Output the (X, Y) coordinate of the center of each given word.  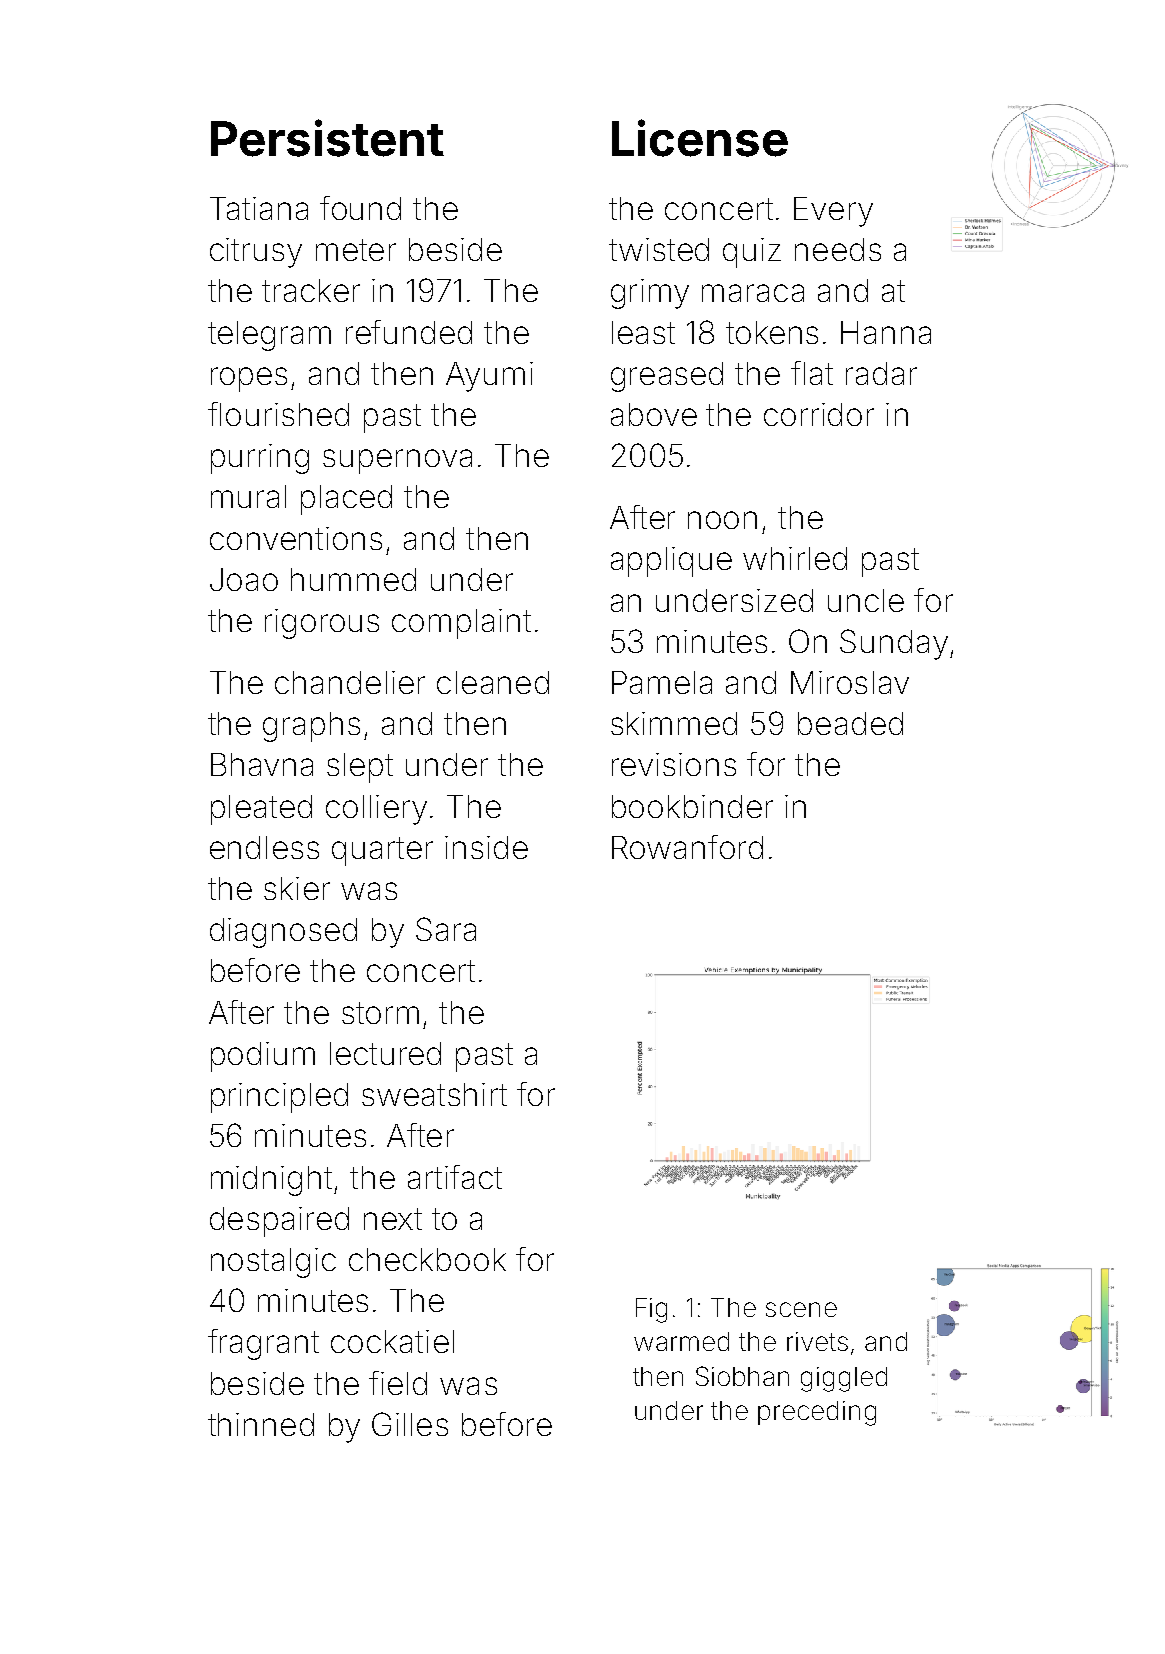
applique (671, 562)
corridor (819, 414)
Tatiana (259, 208)
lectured (385, 1053)
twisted (659, 249)
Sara (446, 929)
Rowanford (687, 847)
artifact (455, 1177)
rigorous (322, 624)
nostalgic (273, 1263)
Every (833, 212)
